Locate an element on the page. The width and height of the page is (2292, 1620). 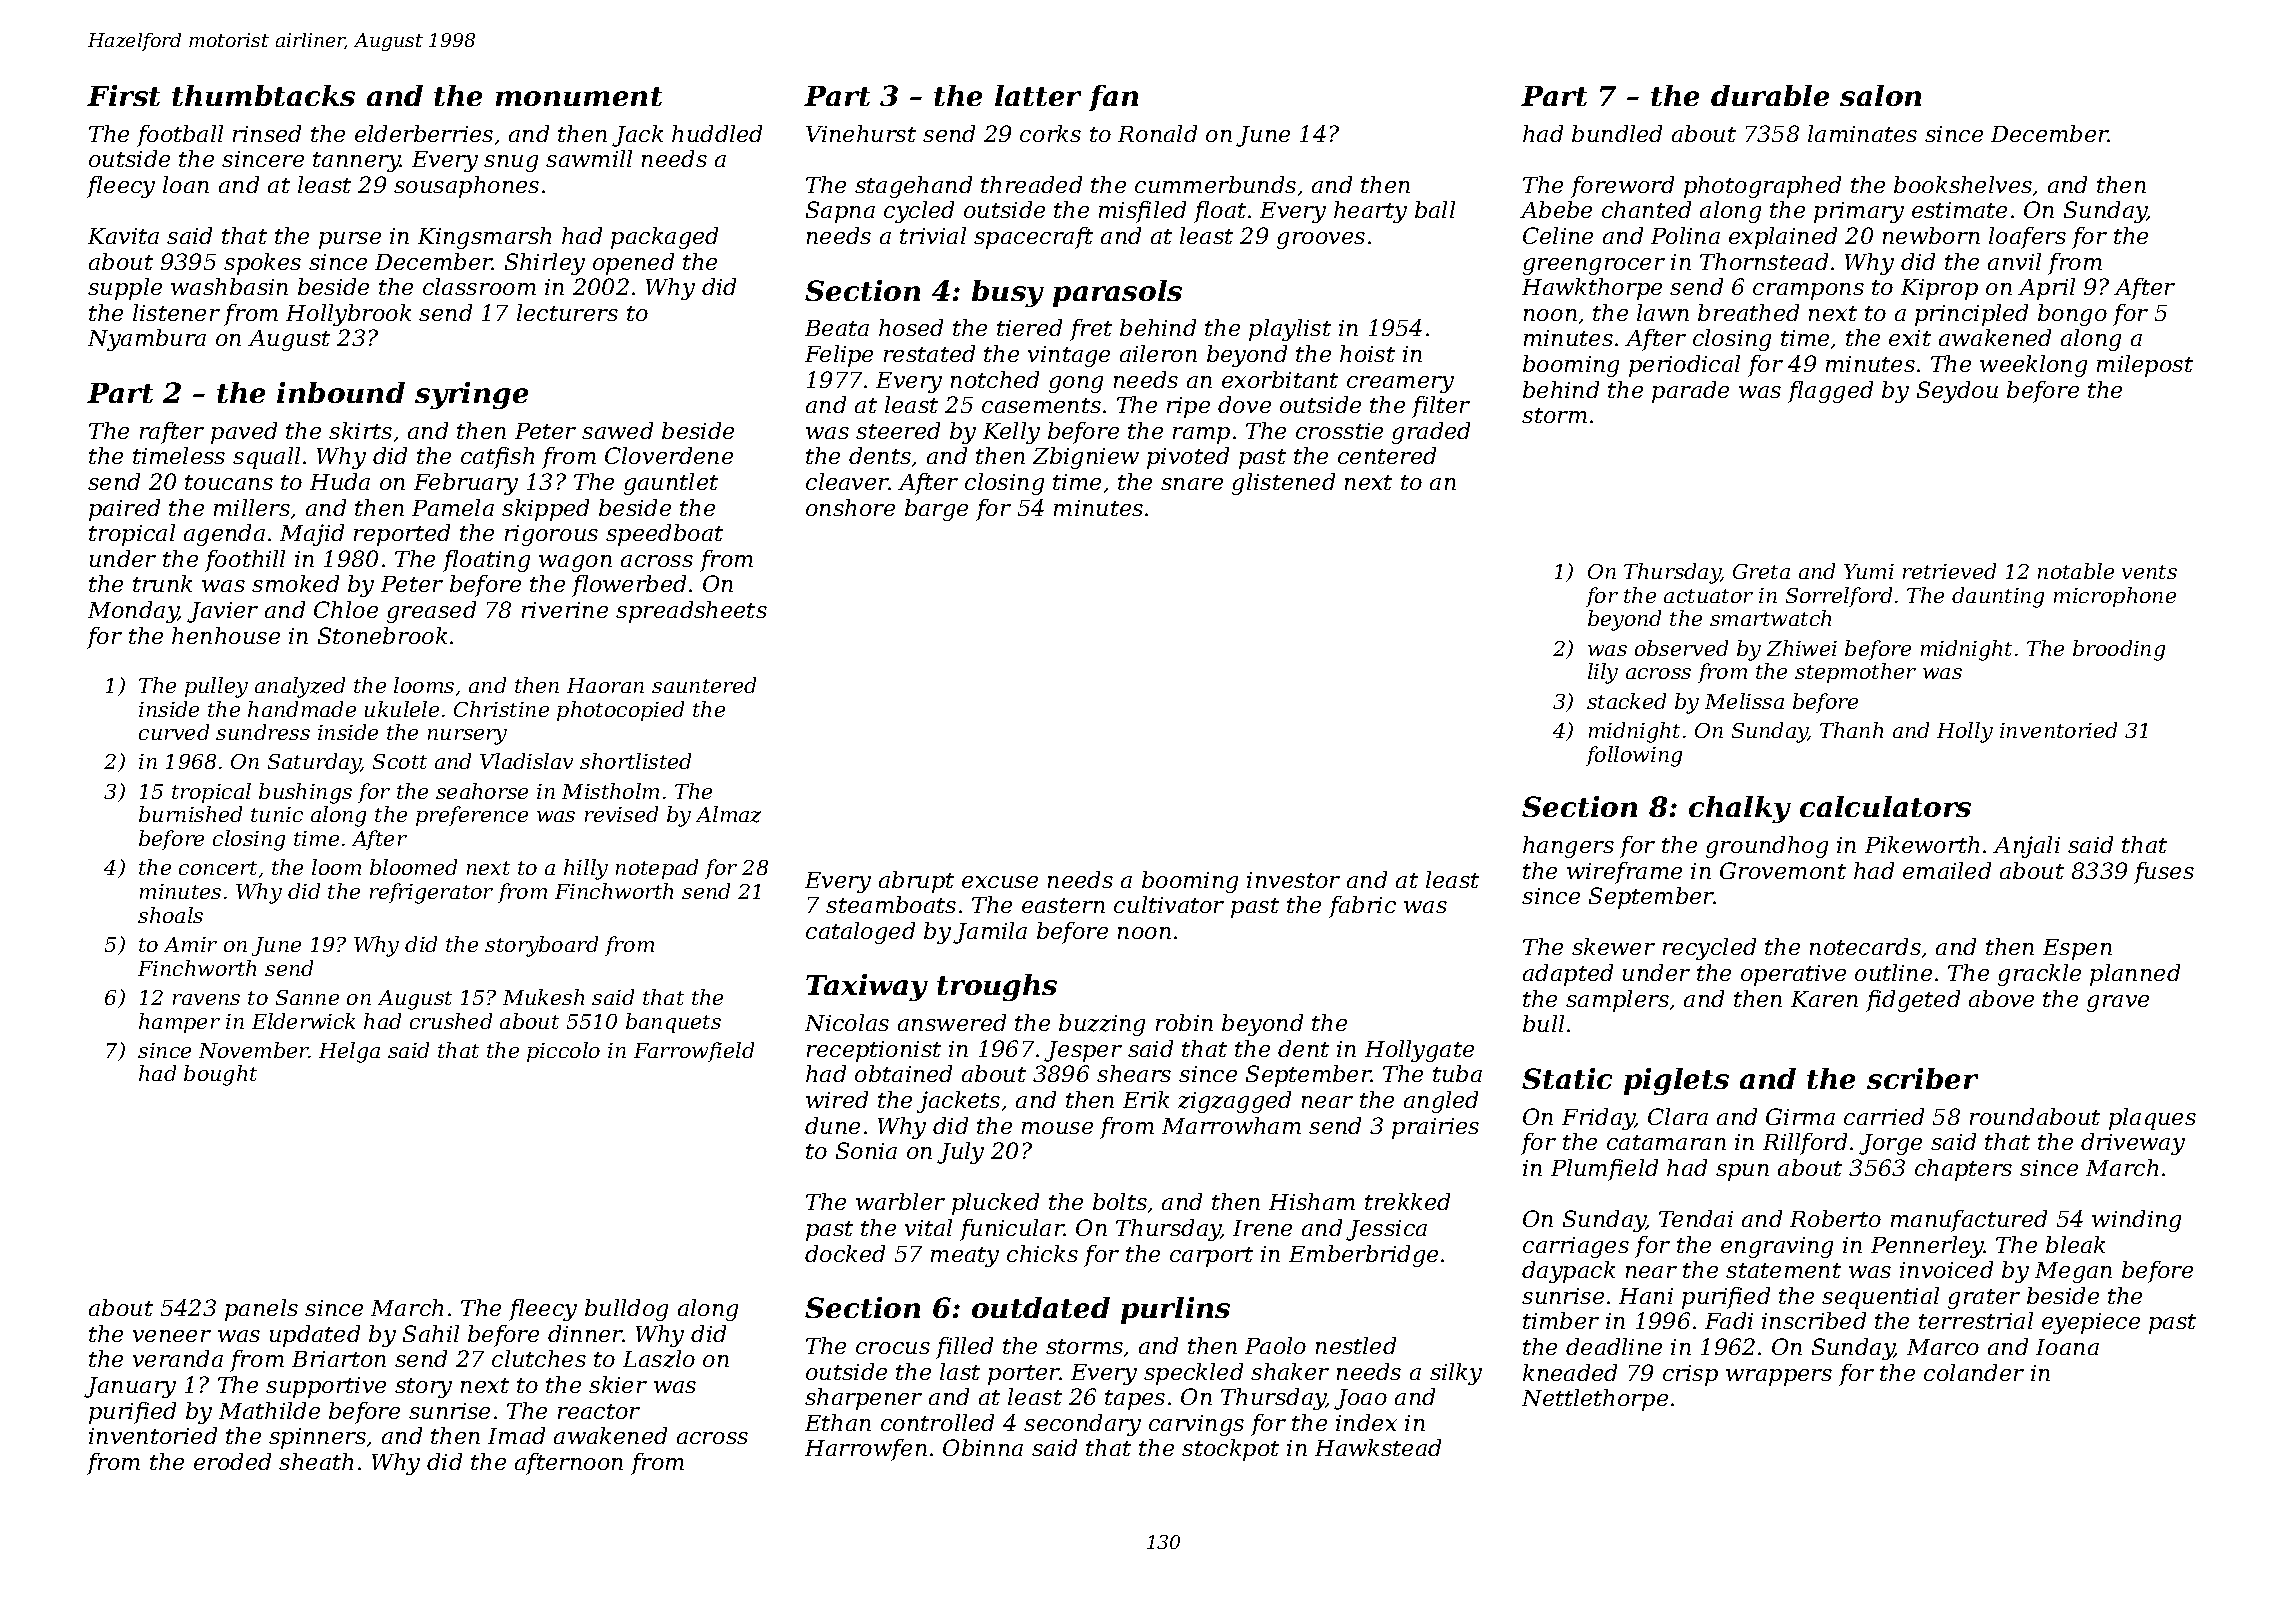
exorbitant is located at coordinates (1280, 379).
